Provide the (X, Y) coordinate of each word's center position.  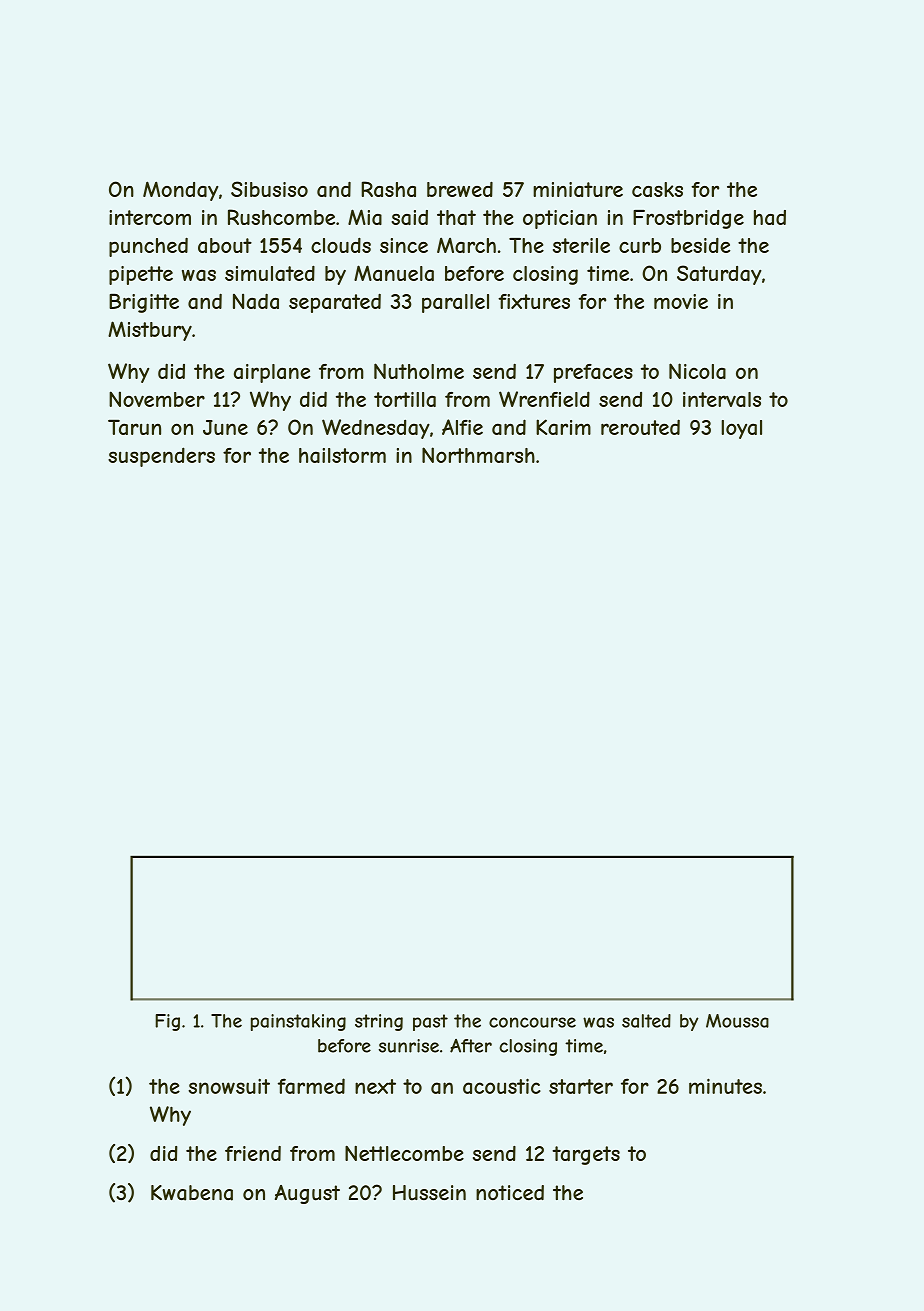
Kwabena (192, 1193)
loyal (741, 429)
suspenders (161, 457)
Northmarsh (478, 455)
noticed (510, 1193)
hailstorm (342, 455)
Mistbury (150, 331)
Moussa (737, 1021)
